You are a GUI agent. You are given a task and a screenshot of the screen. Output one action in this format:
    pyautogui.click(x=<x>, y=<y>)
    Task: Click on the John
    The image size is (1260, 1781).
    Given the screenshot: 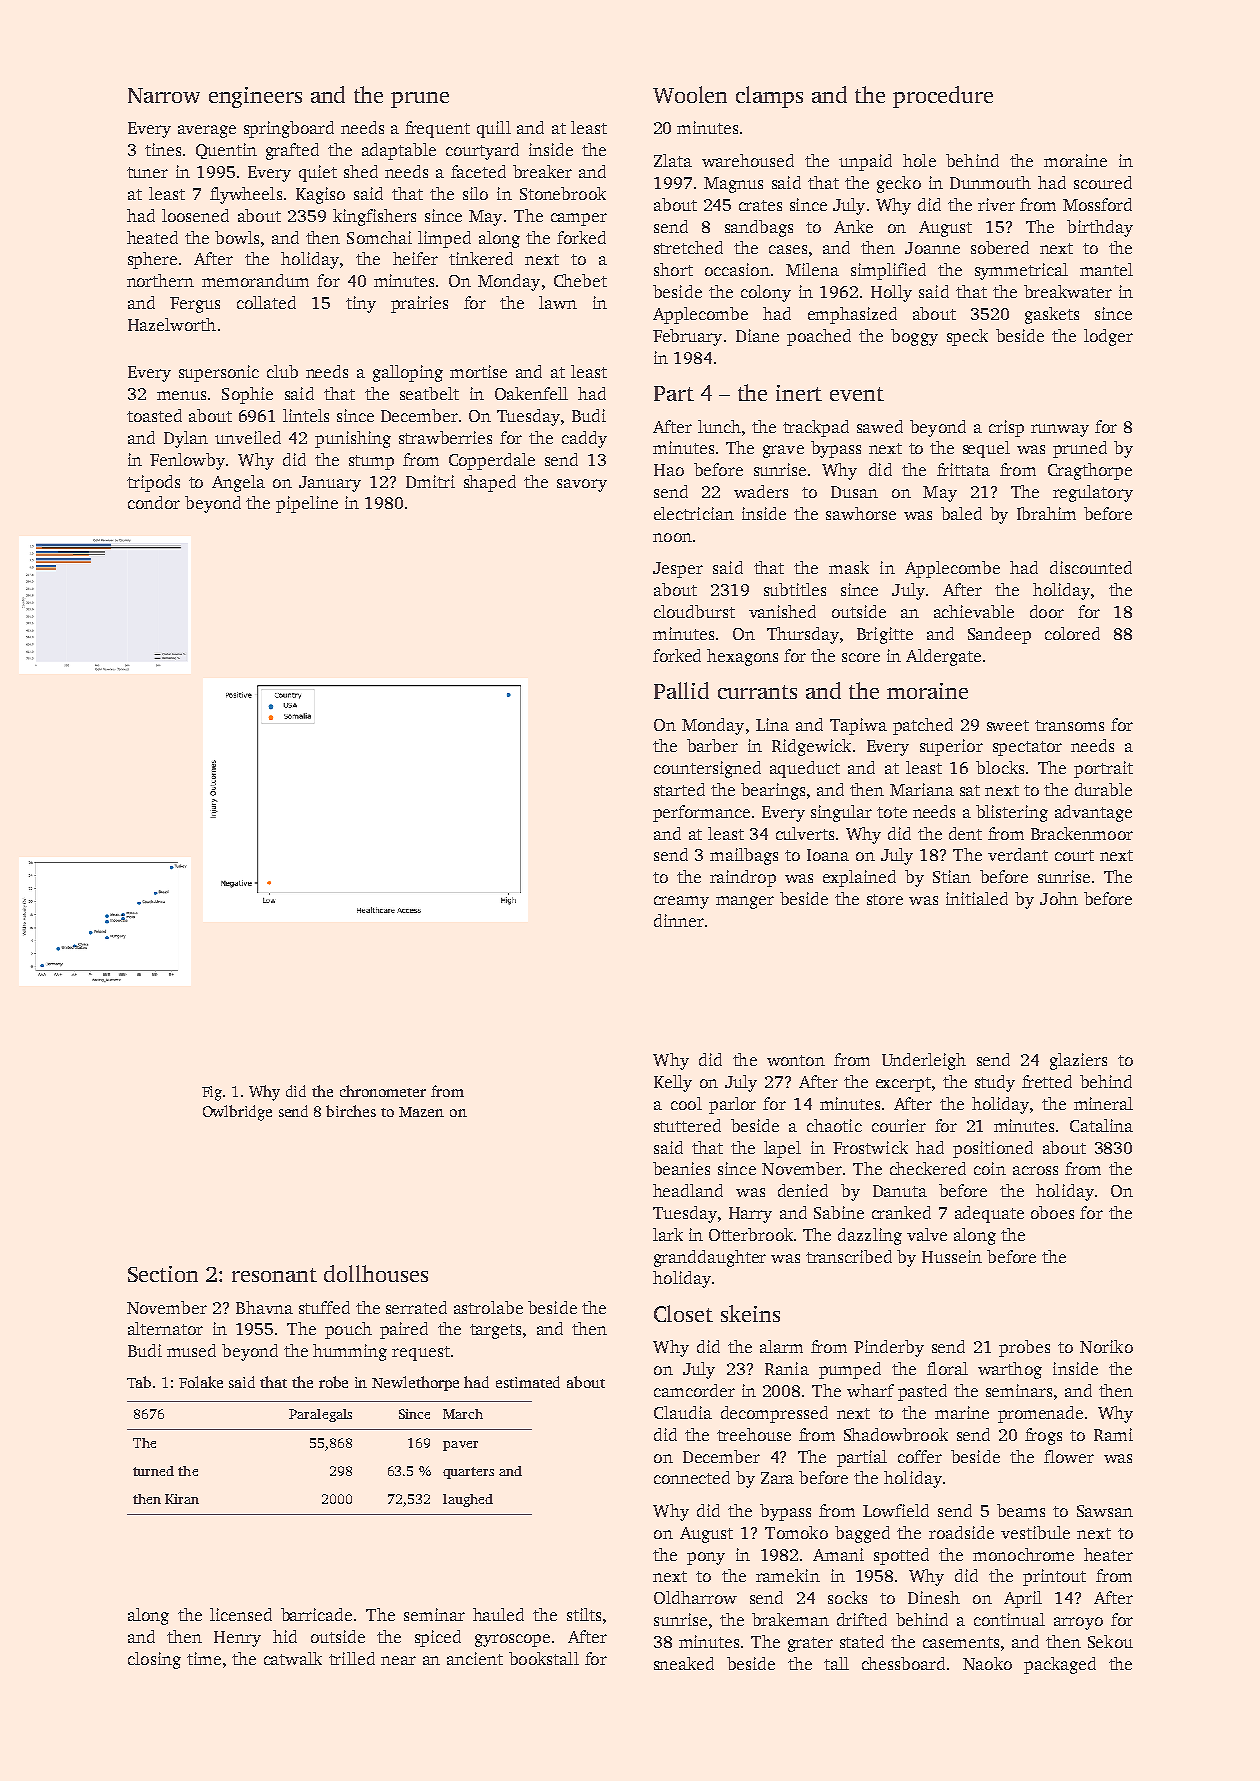 What is the action you would take?
    pyautogui.click(x=1059, y=898)
